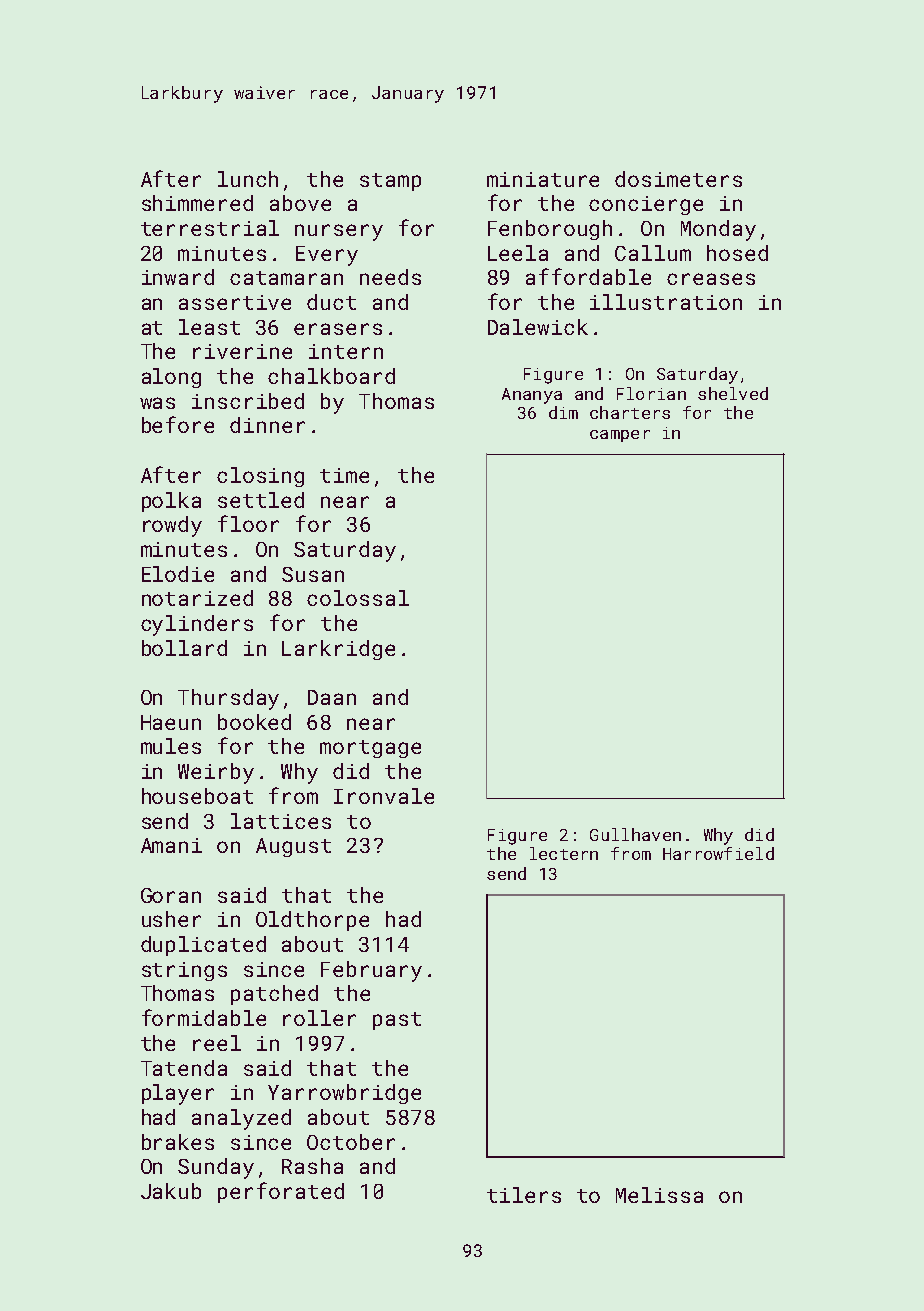 This screenshot has height=1311, width=924. I want to click on Dalewick, so click(538, 327).
